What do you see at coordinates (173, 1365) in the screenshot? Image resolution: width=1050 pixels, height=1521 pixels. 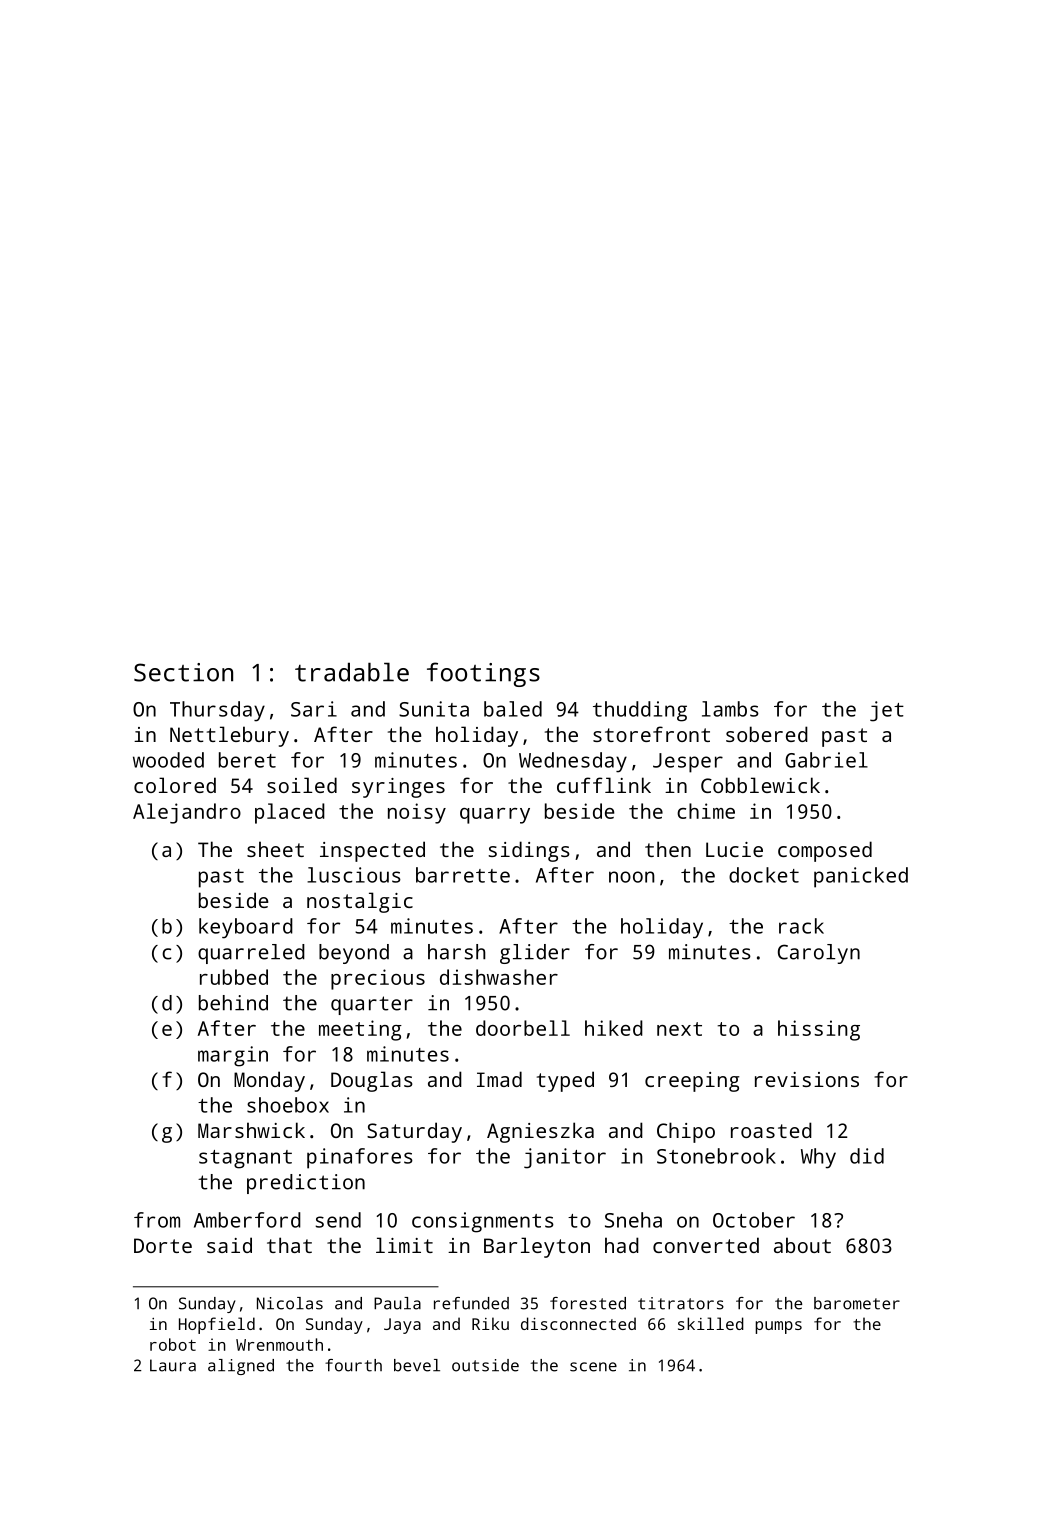 I see `Laura` at bounding box center [173, 1365].
